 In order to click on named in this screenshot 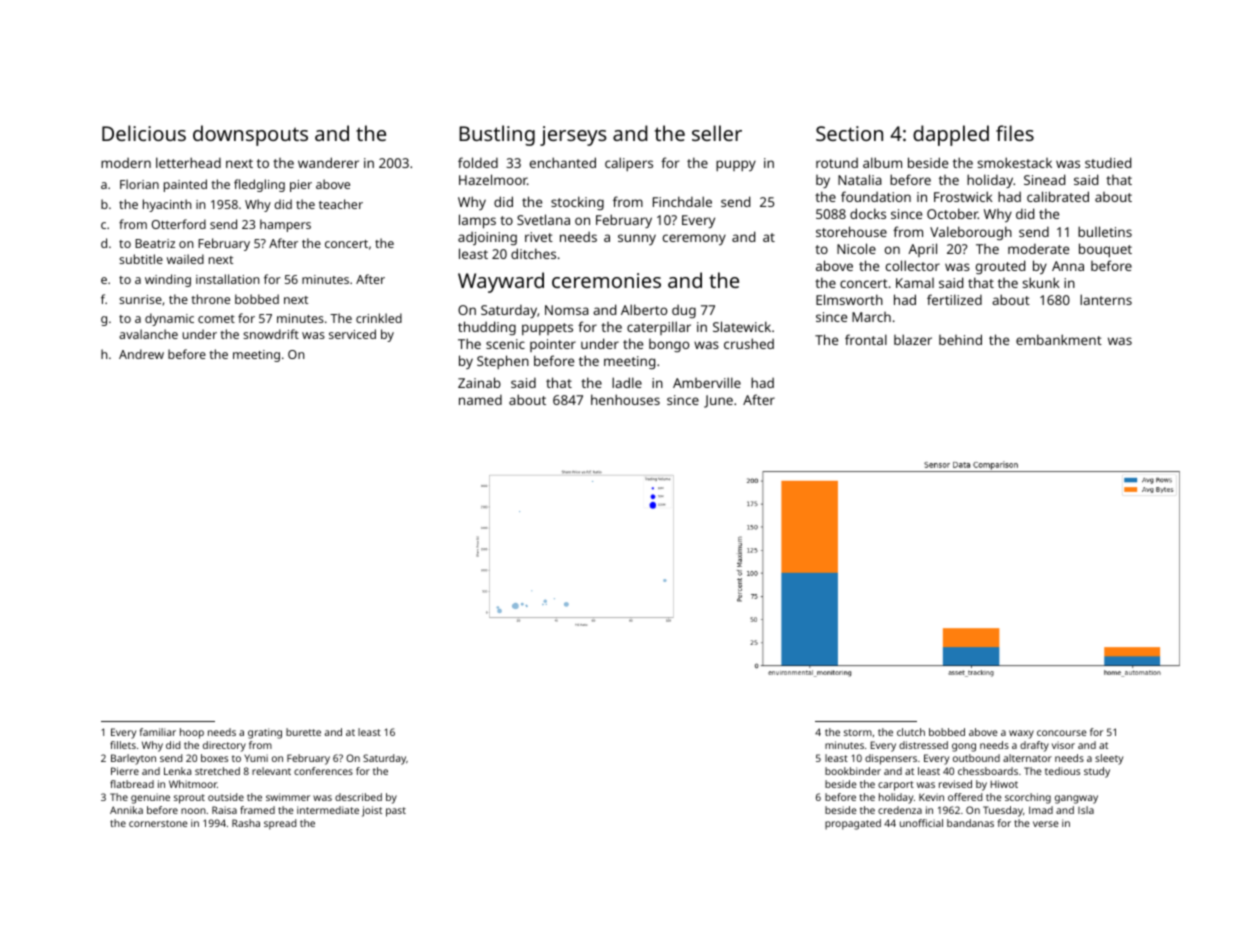, I will do `click(480, 399)`.
